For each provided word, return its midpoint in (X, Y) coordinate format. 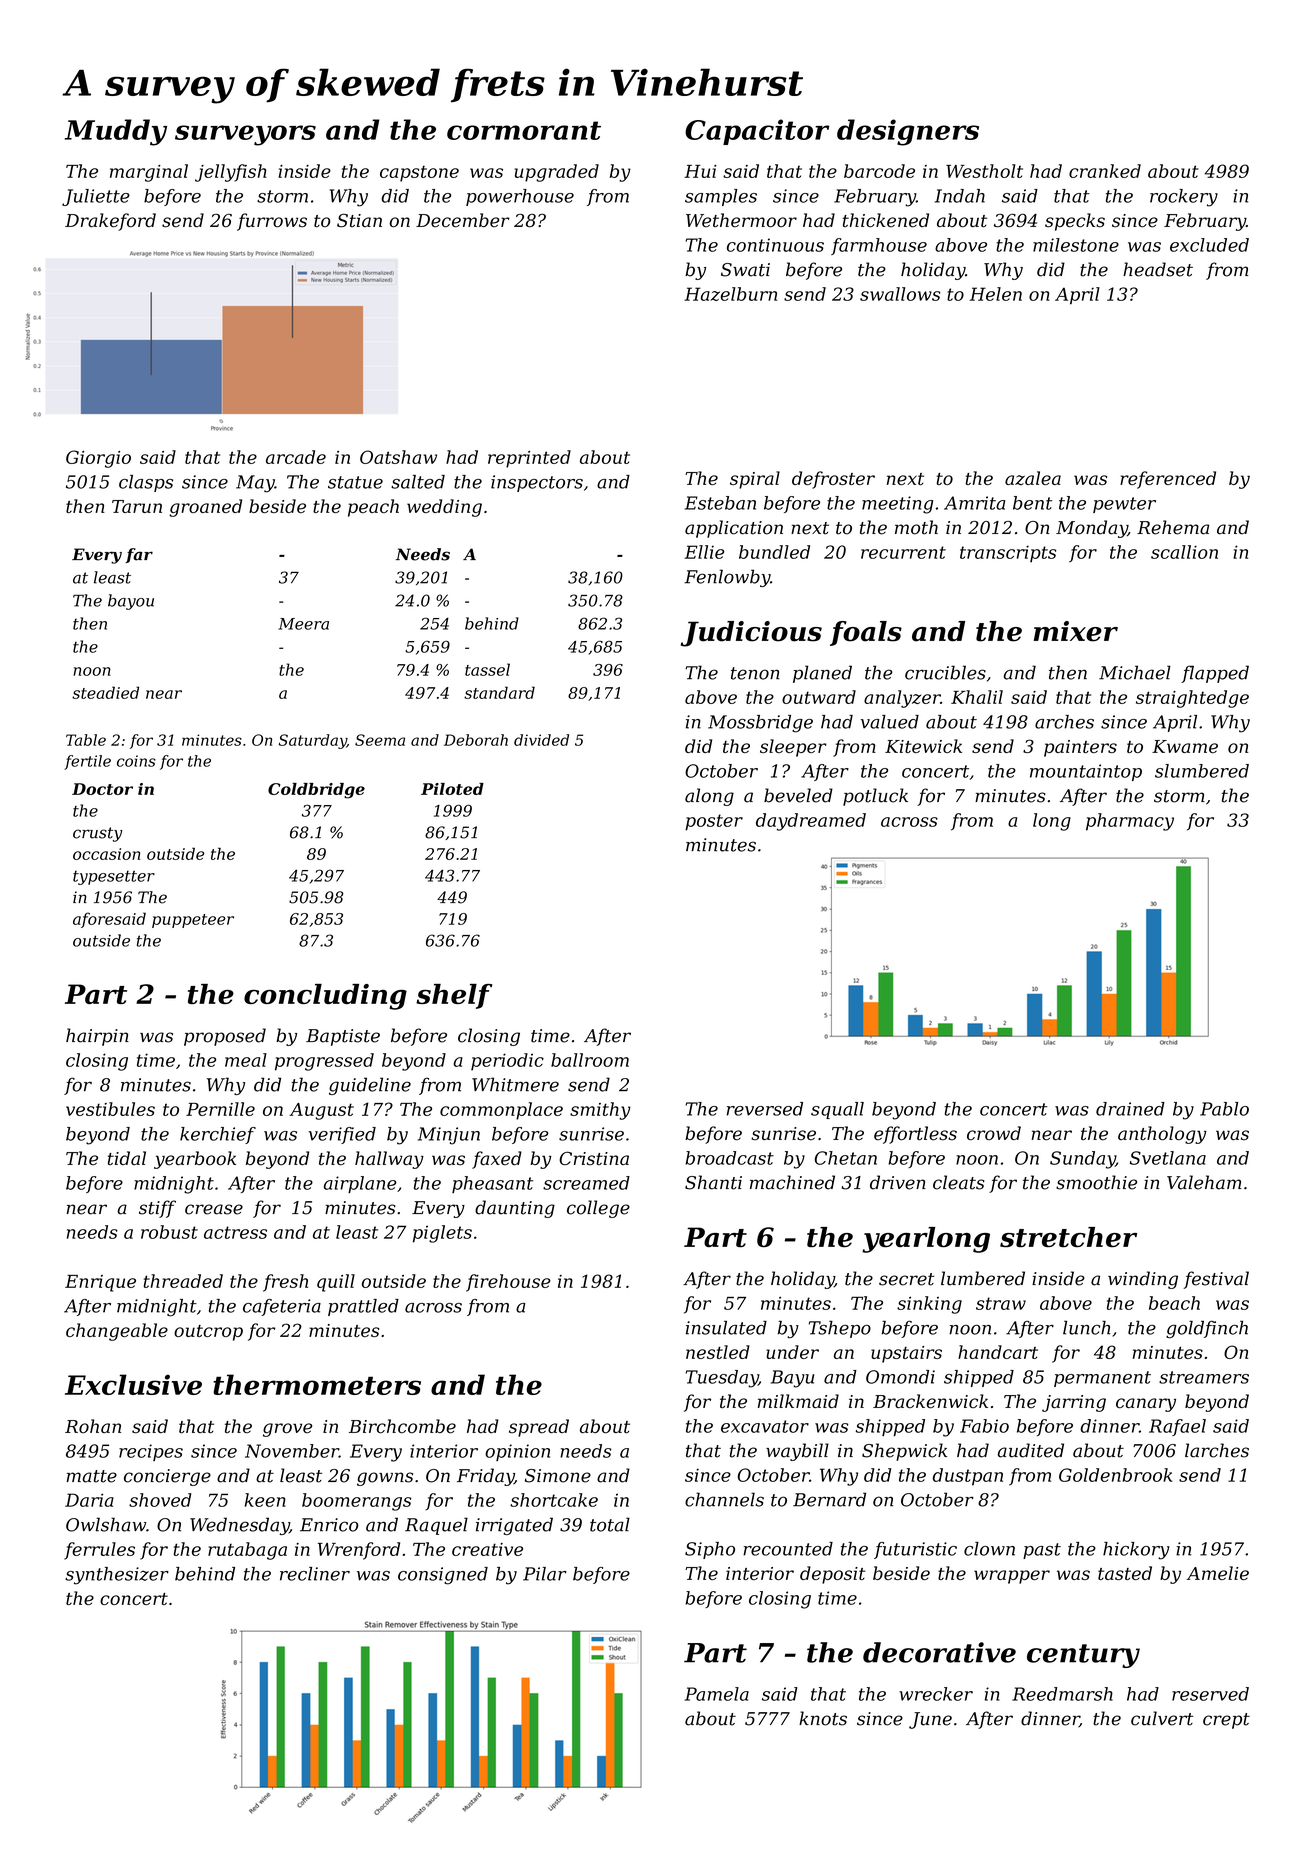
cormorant (524, 130)
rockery (1184, 198)
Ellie (704, 552)
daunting (515, 1209)
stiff (157, 1209)
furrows (272, 222)
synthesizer (117, 1576)
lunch (1086, 1327)
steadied (105, 692)
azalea (1033, 478)
